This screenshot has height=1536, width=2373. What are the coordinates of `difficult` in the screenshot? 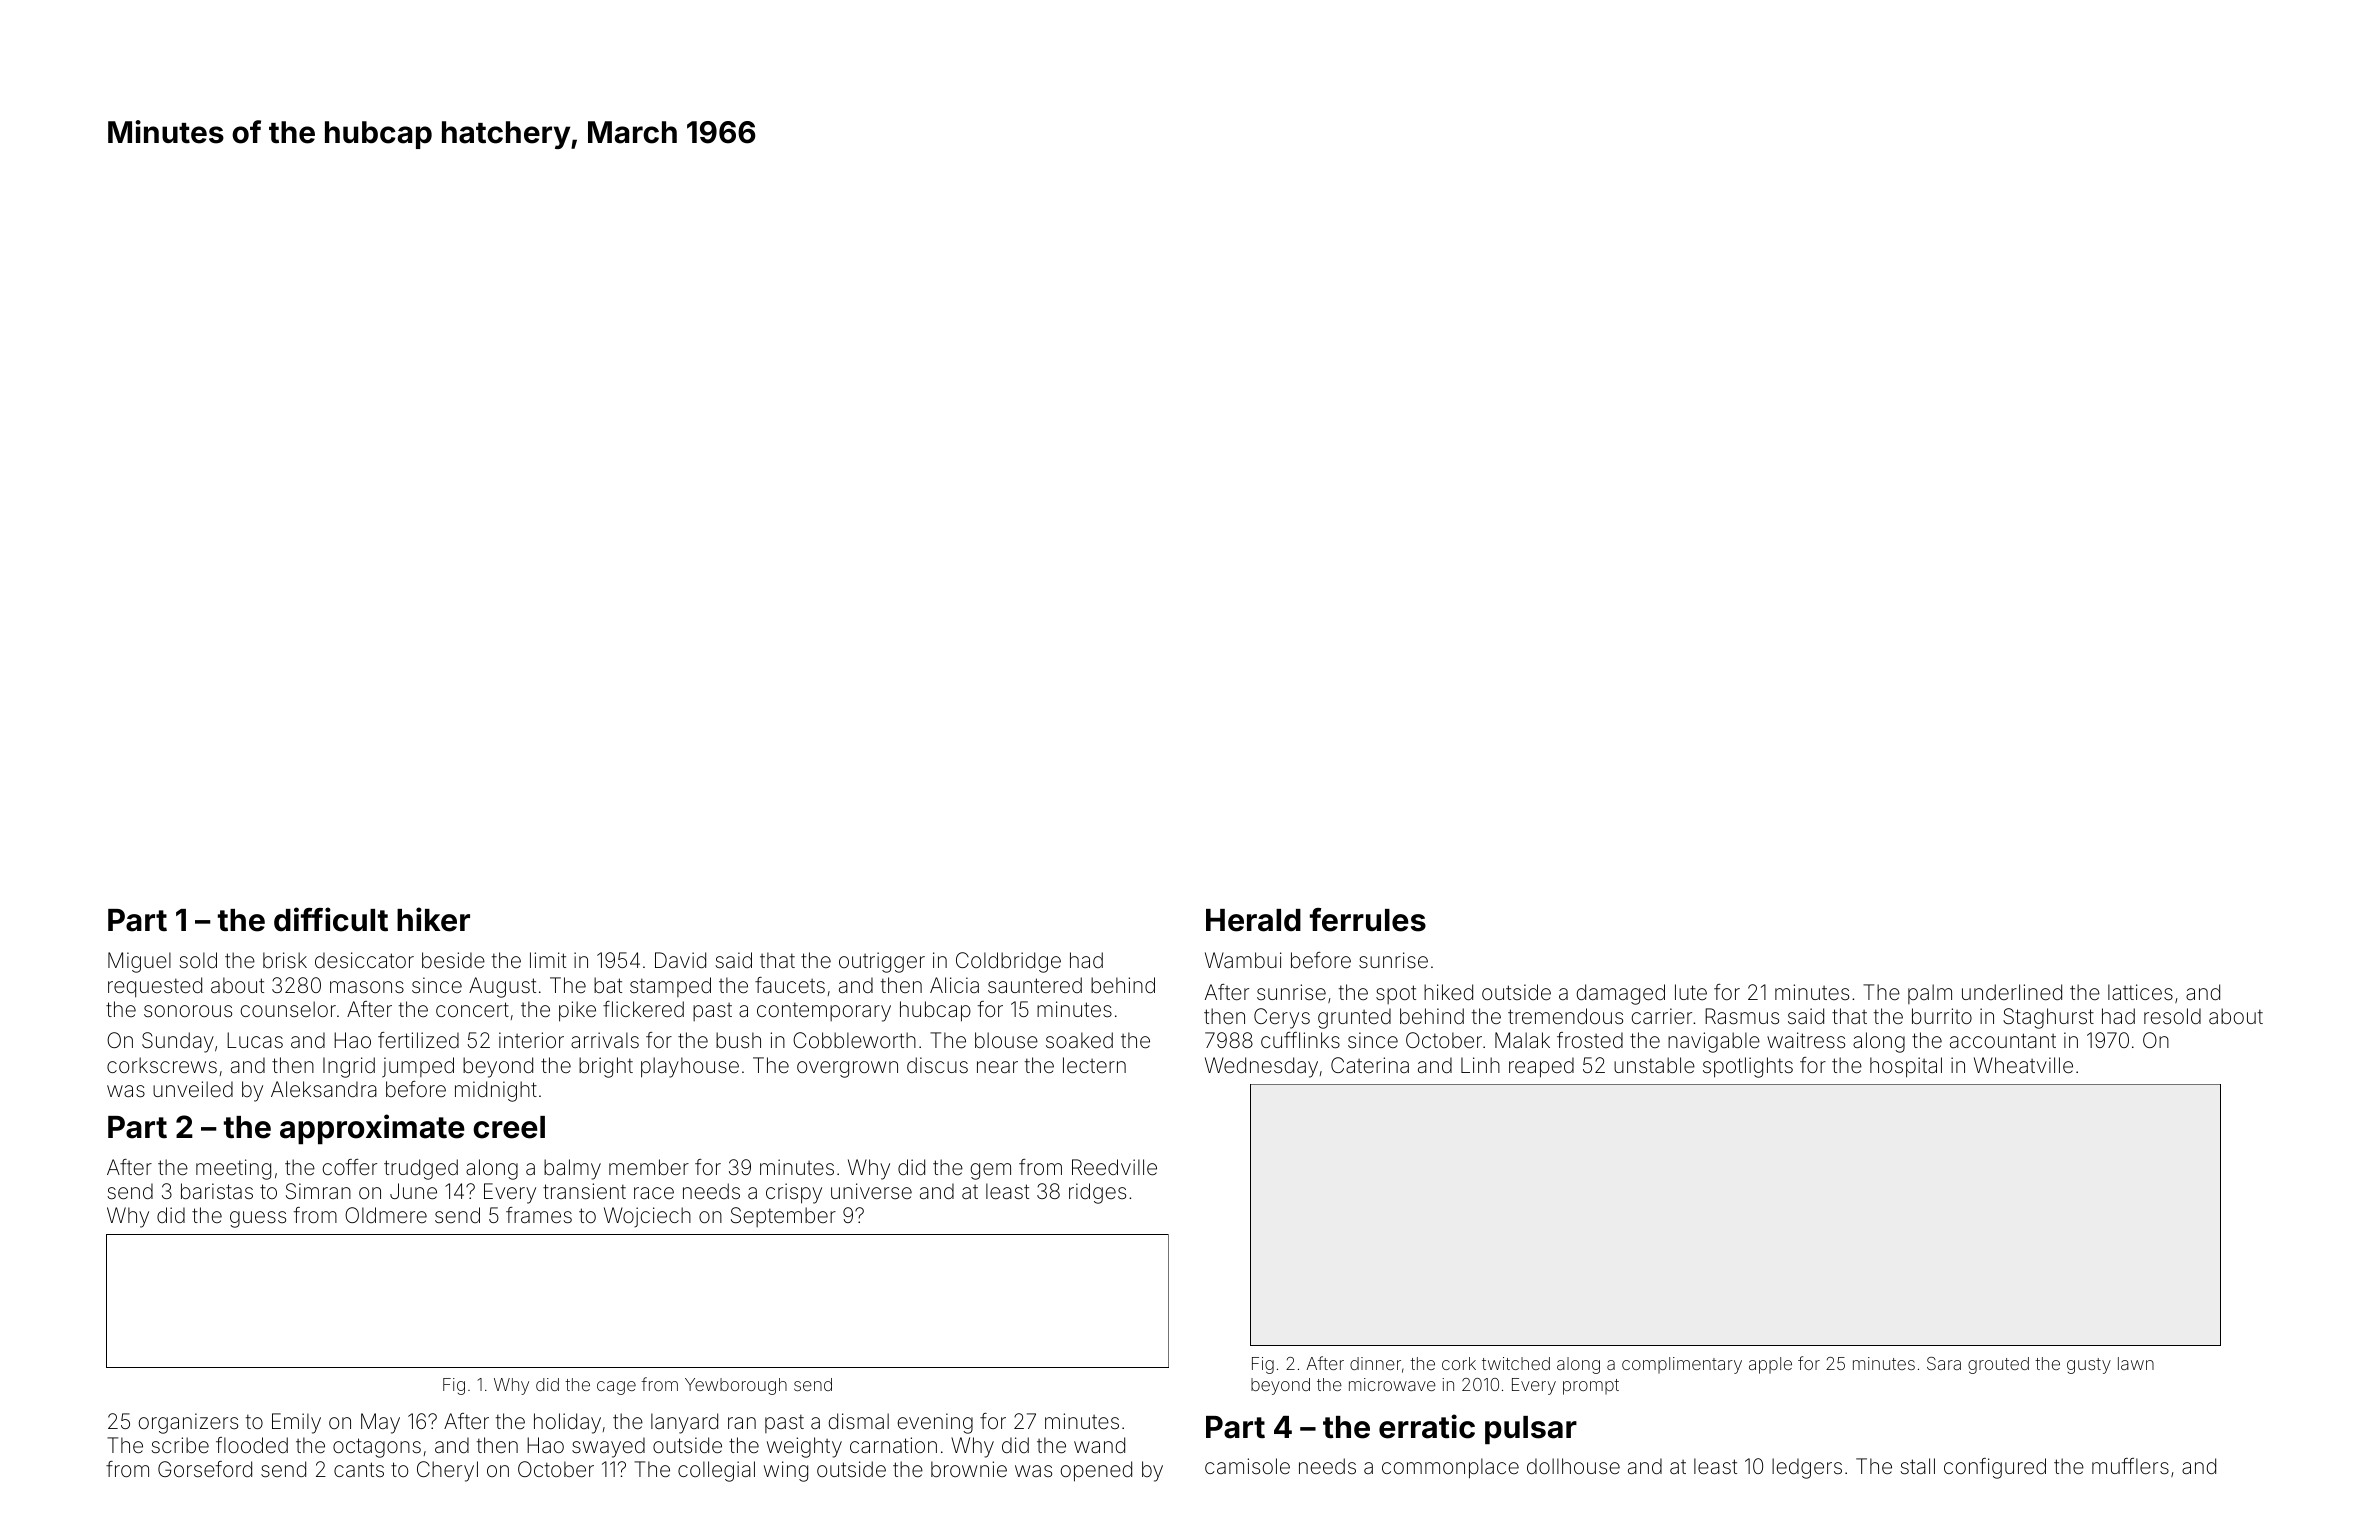 It's located at (331, 919).
